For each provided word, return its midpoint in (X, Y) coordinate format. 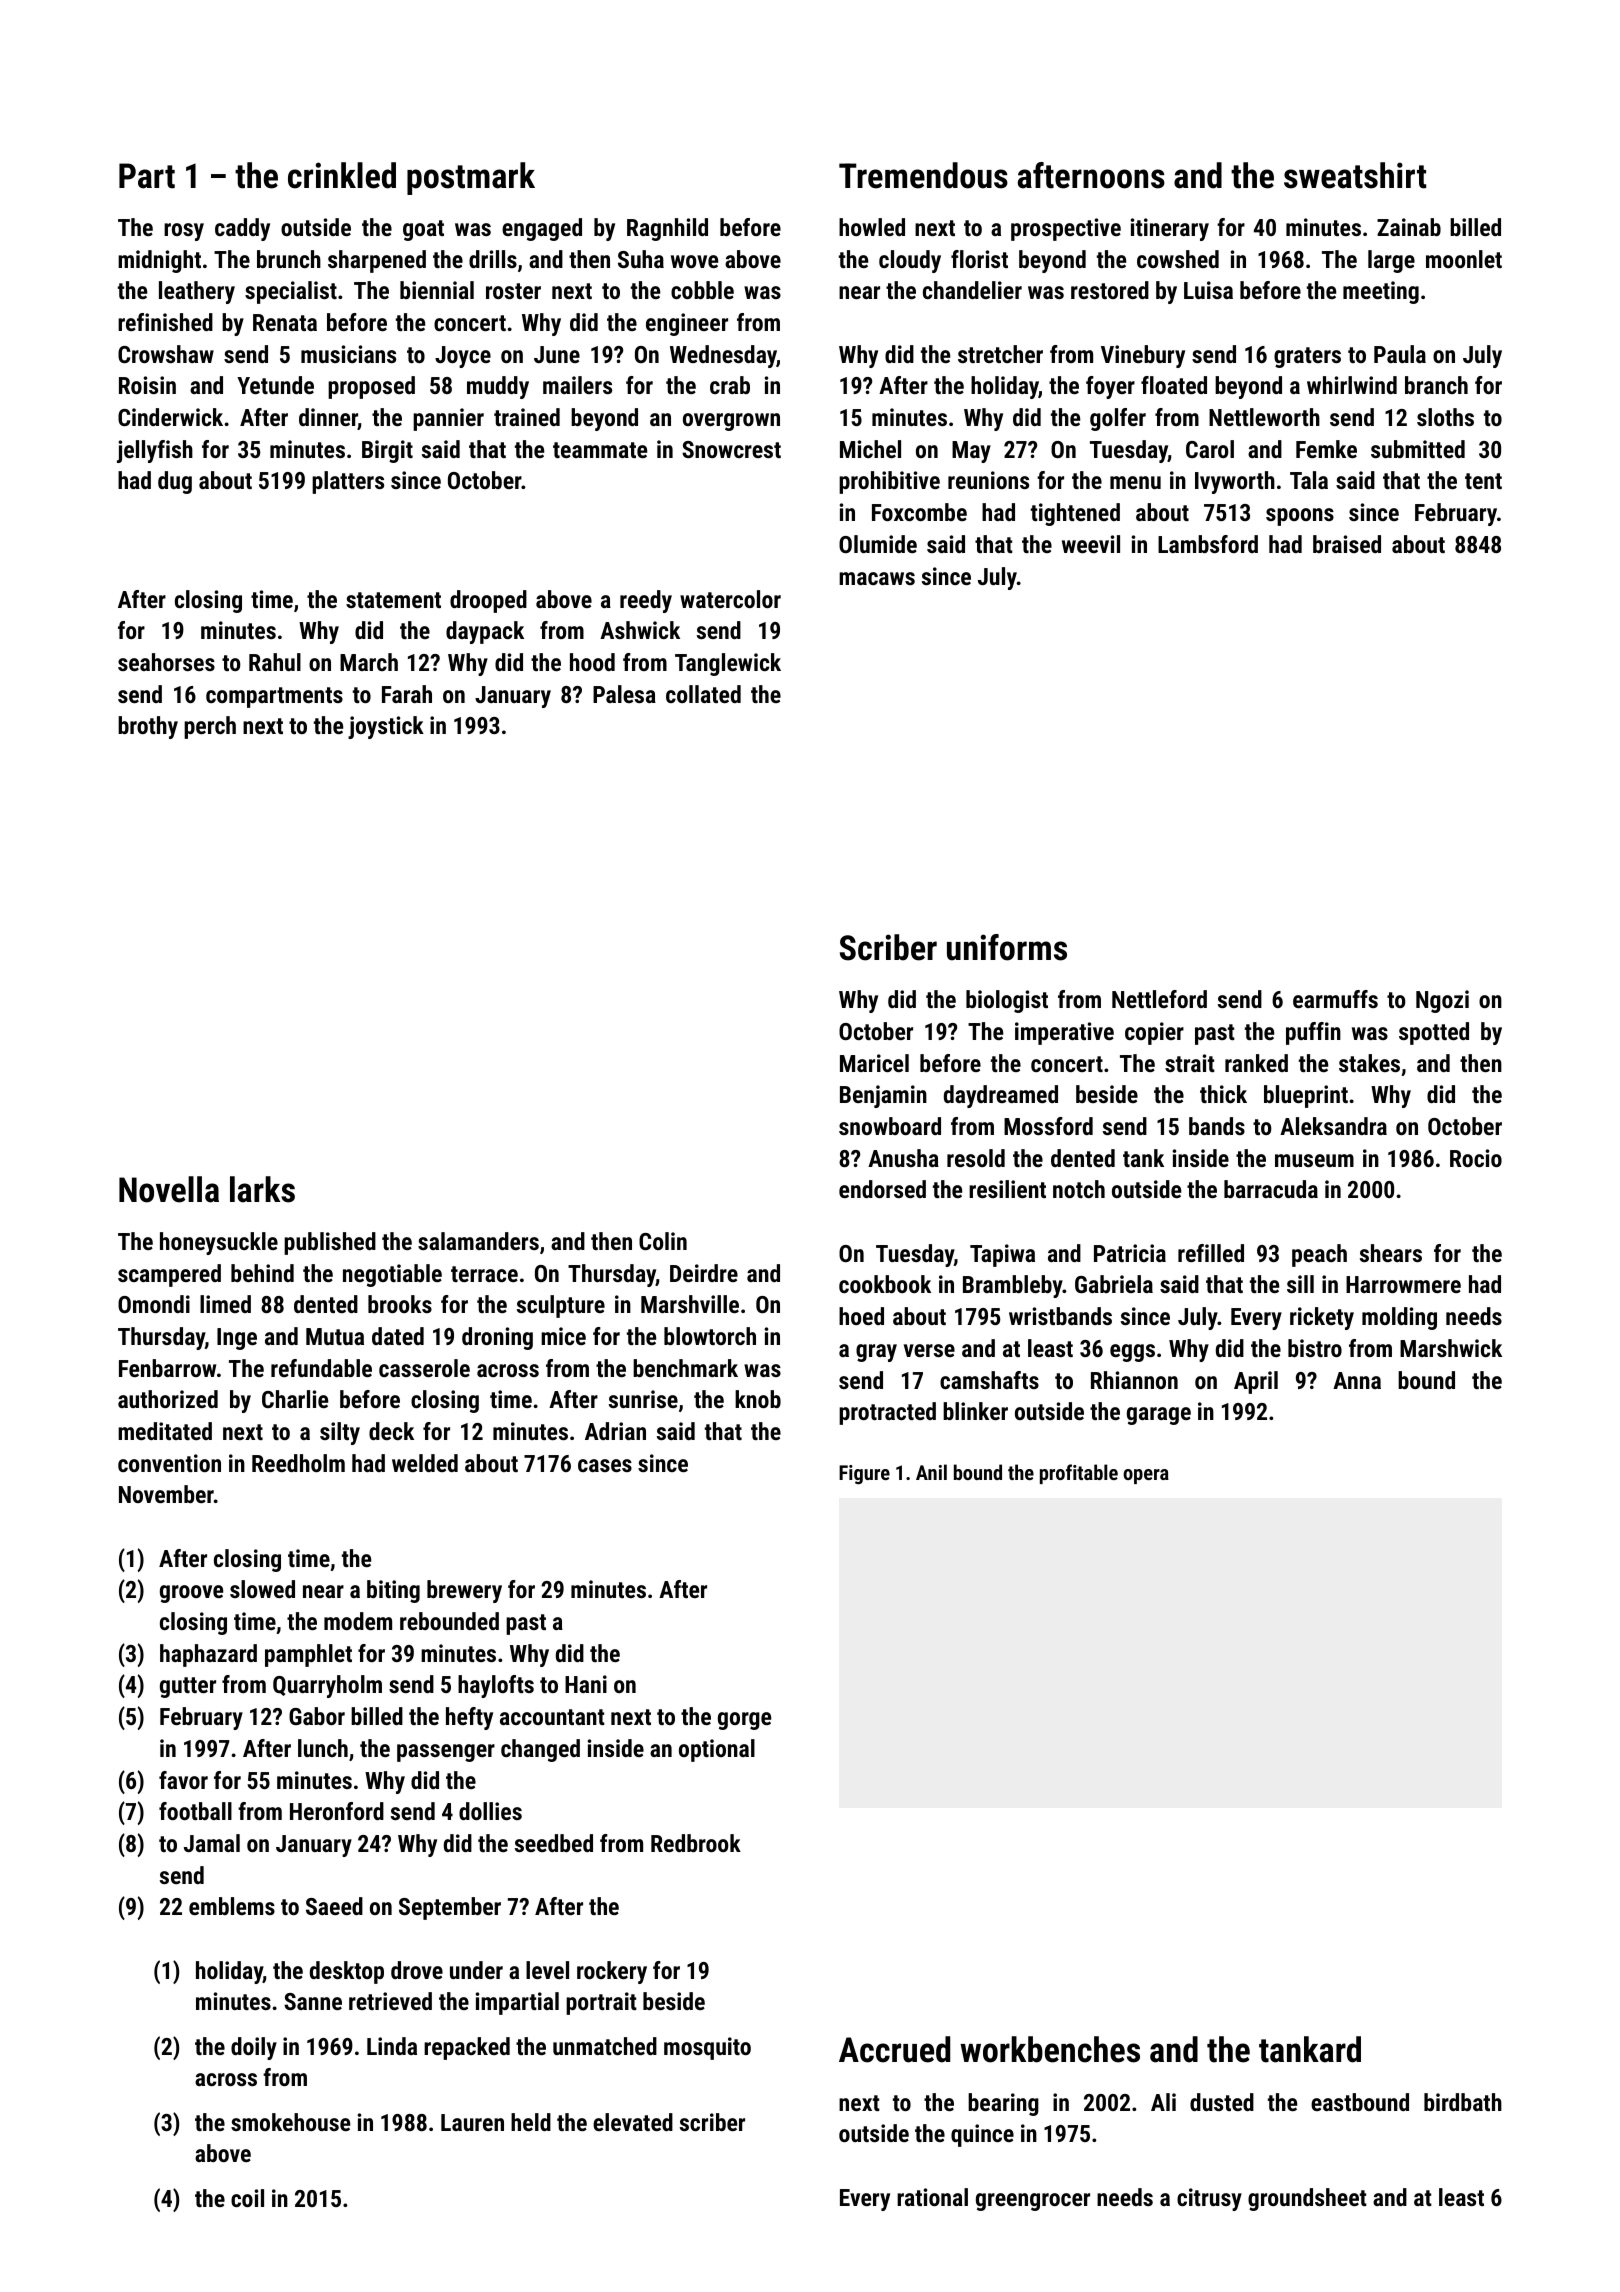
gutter (188, 1687)
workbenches (1050, 2049)
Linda (392, 2046)
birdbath (1463, 2102)
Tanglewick (728, 664)
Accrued (894, 2049)
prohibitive (889, 482)
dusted (1222, 2102)
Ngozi (1442, 1001)
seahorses (166, 662)
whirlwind (1352, 385)
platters (348, 482)
